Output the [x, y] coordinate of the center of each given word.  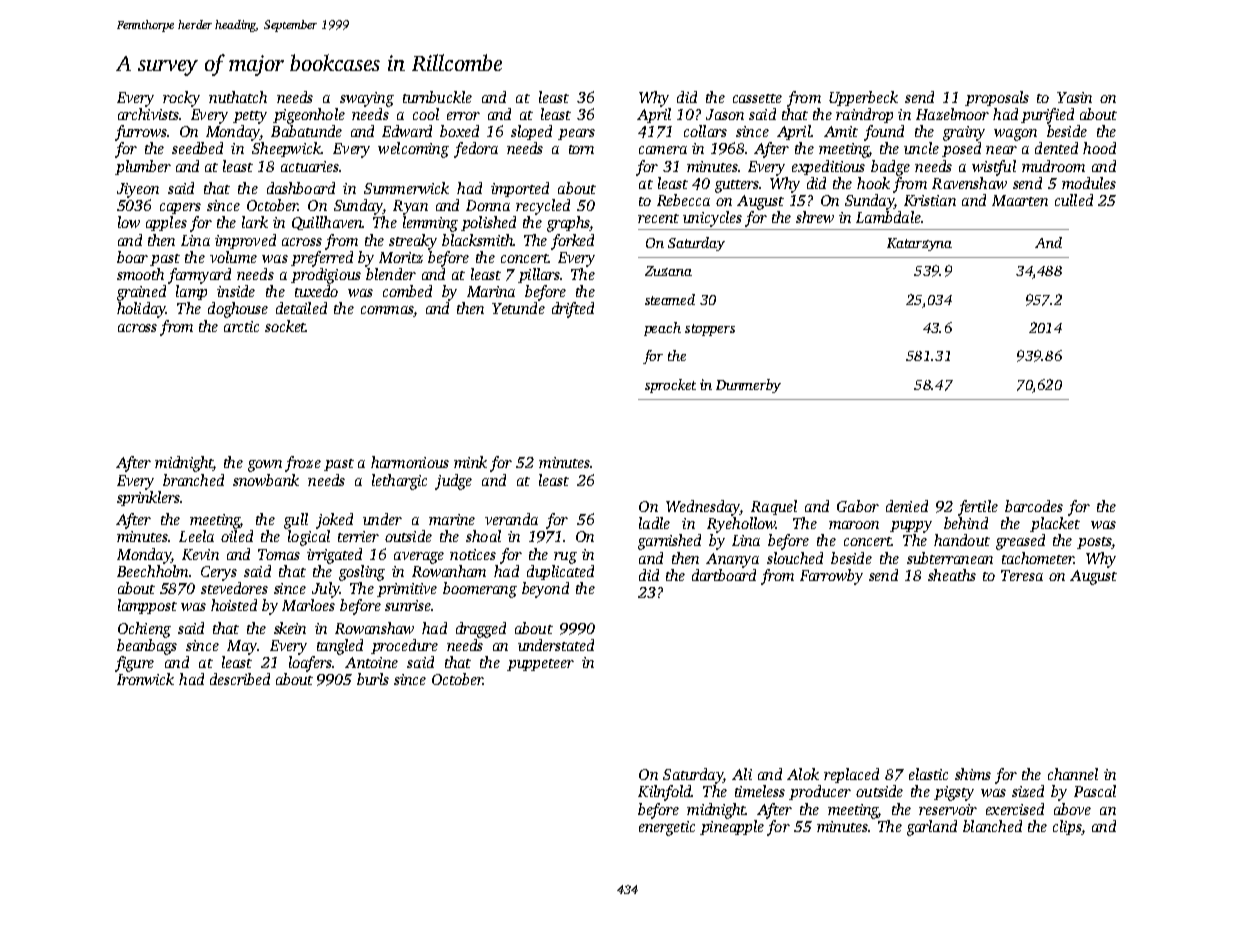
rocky [181, 99]
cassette [757, 98]
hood [1099, 148]
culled [1074, 200]
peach [662, 329]
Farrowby [831, 577]
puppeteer [540, 665]
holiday [141, 310]
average [419, 558]
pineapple [732, 827]
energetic [667, 828]
